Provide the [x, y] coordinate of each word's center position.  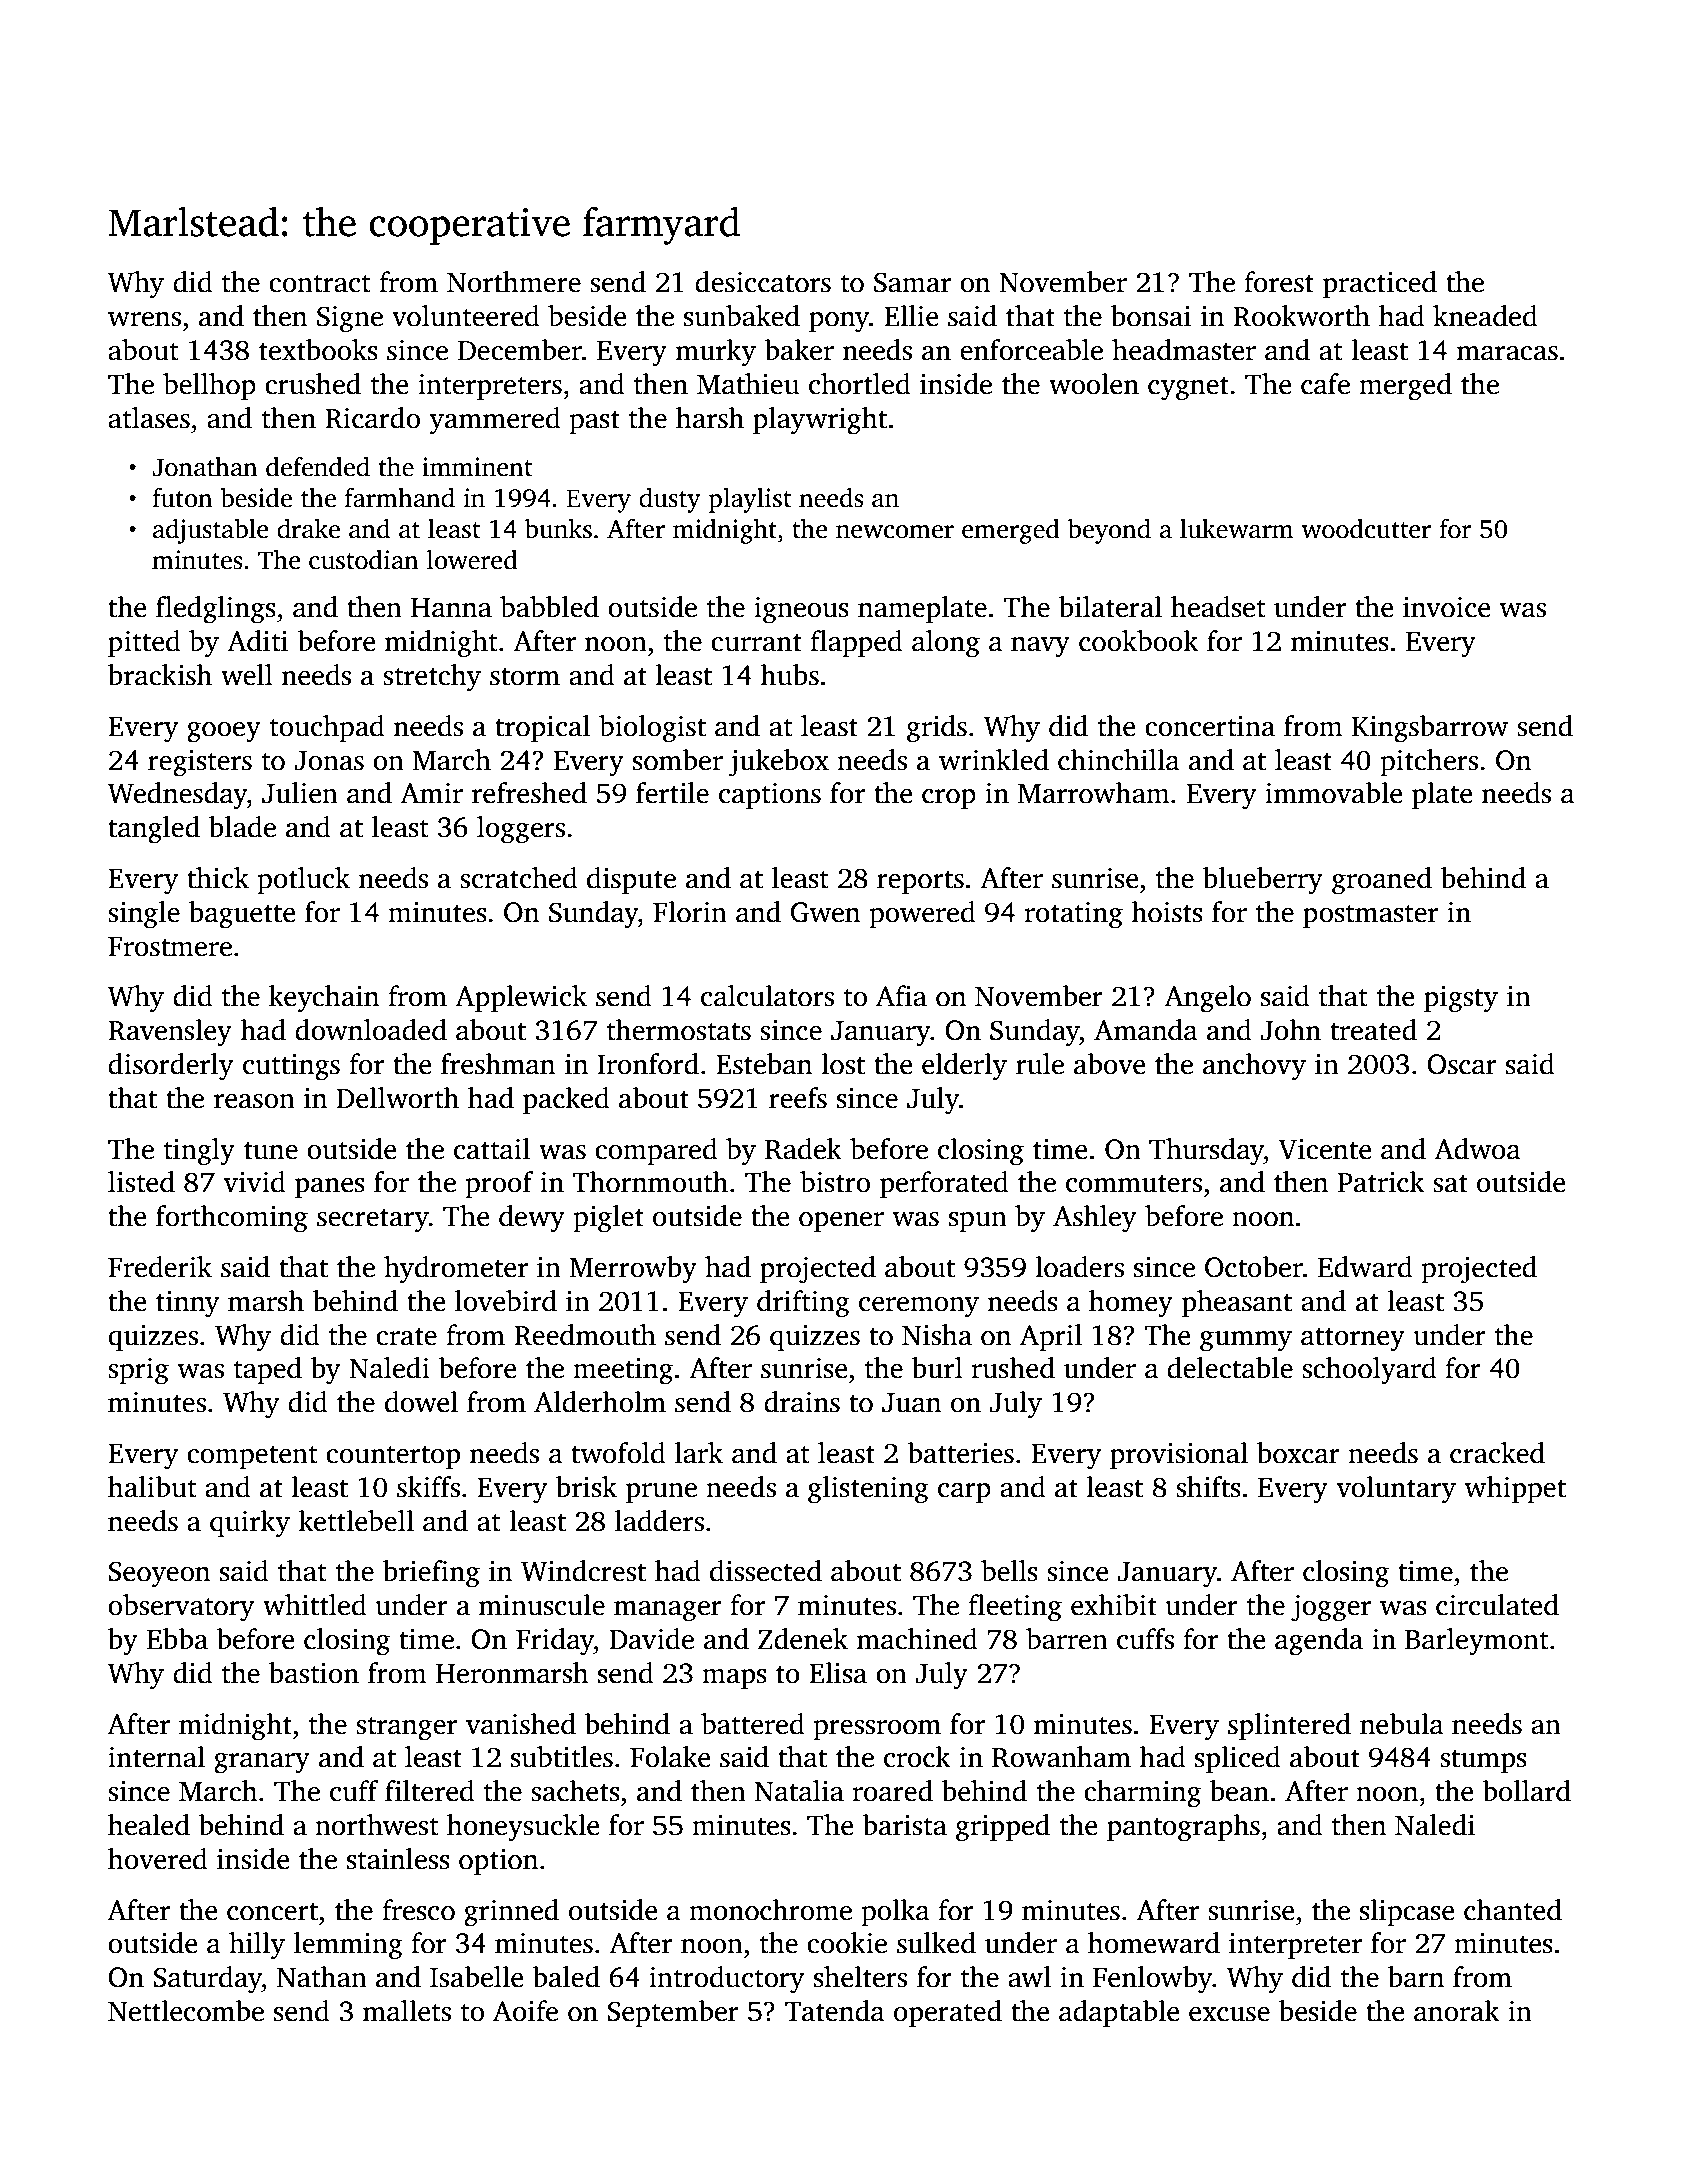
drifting [803, 1304]
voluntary [1396, 1490]
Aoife [525, 2011]
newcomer [895, 532]
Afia [901, 996]
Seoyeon [159, 1574]
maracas [1507, 353]
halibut [152, 1487]
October [1254, 1267]
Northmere [514, 282]
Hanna [451, 608]
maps [734, 1679]
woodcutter [1366, 529]
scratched [519, 878]
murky [716, 353]
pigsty [1461, 999]
